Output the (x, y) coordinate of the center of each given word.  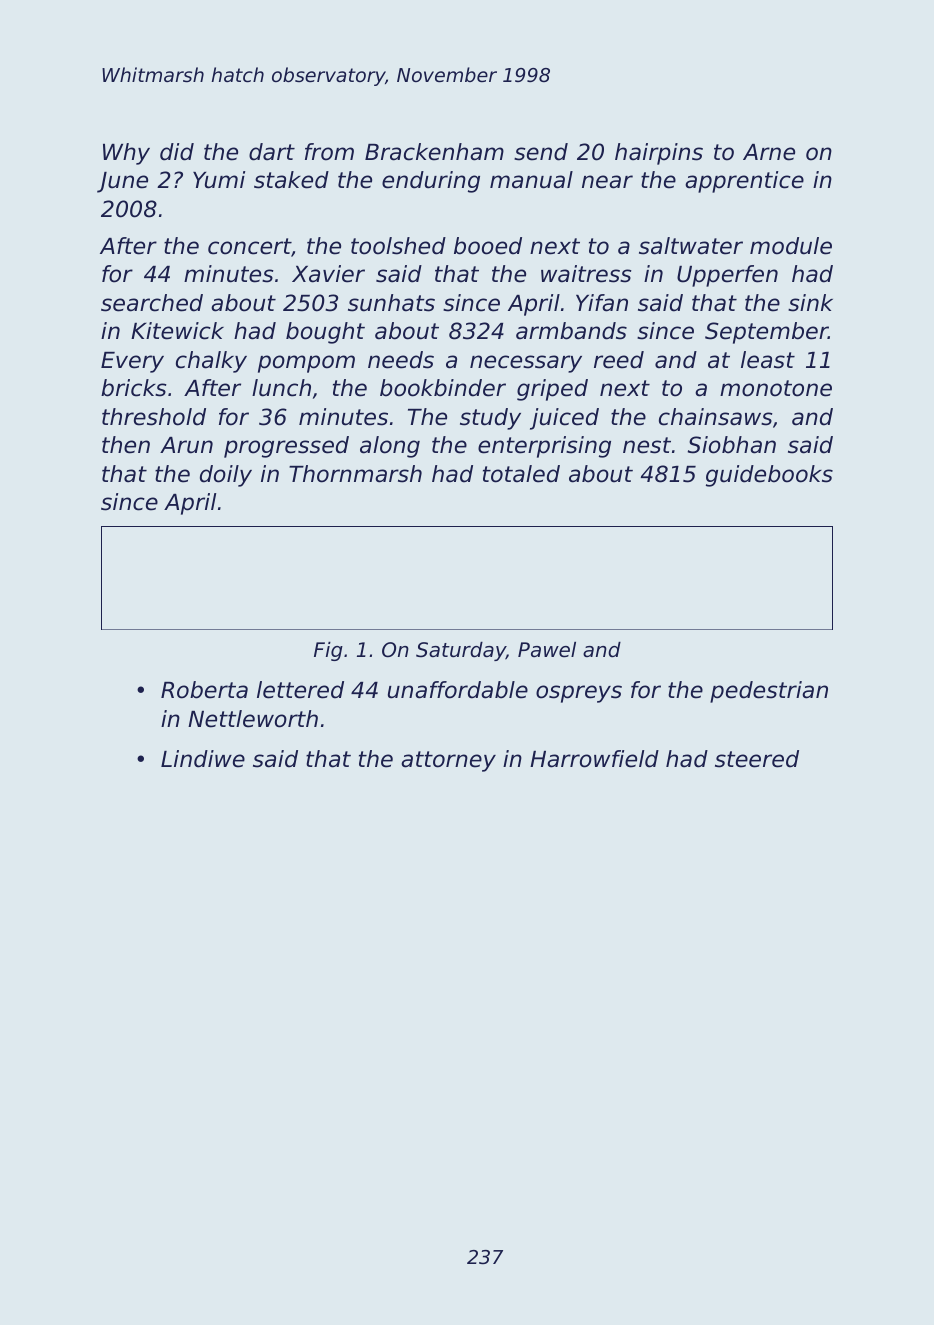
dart (272, 152)
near (607, 182)
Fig (328, 651)
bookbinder (443, 388)
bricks (134, 388)
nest (647, 445)
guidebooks (769, 476)
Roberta (204, 690)
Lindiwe (203, 759)
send (541, 152)
